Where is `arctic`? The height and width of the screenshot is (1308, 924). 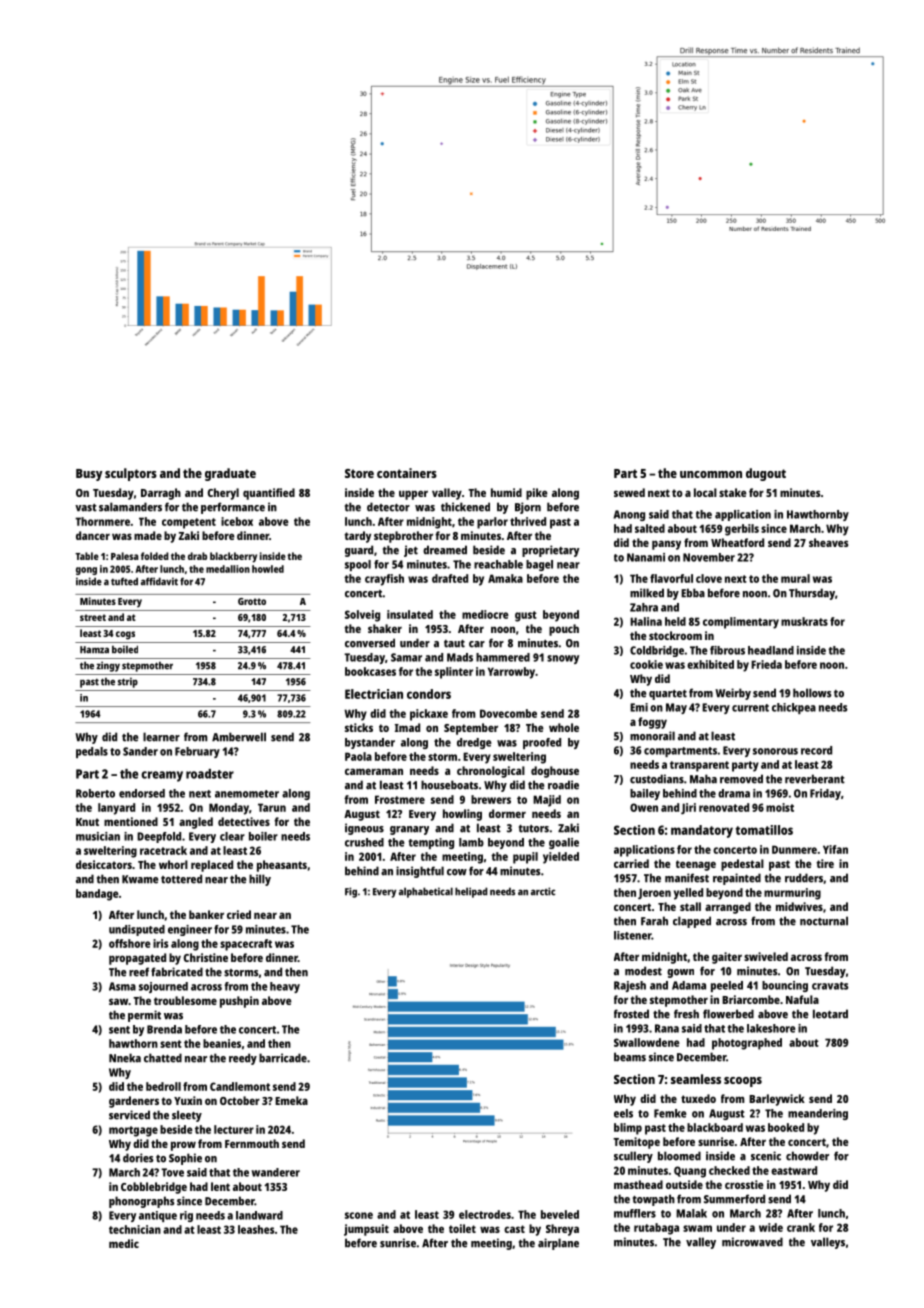
arctic is located at coordinates (543, 891).
